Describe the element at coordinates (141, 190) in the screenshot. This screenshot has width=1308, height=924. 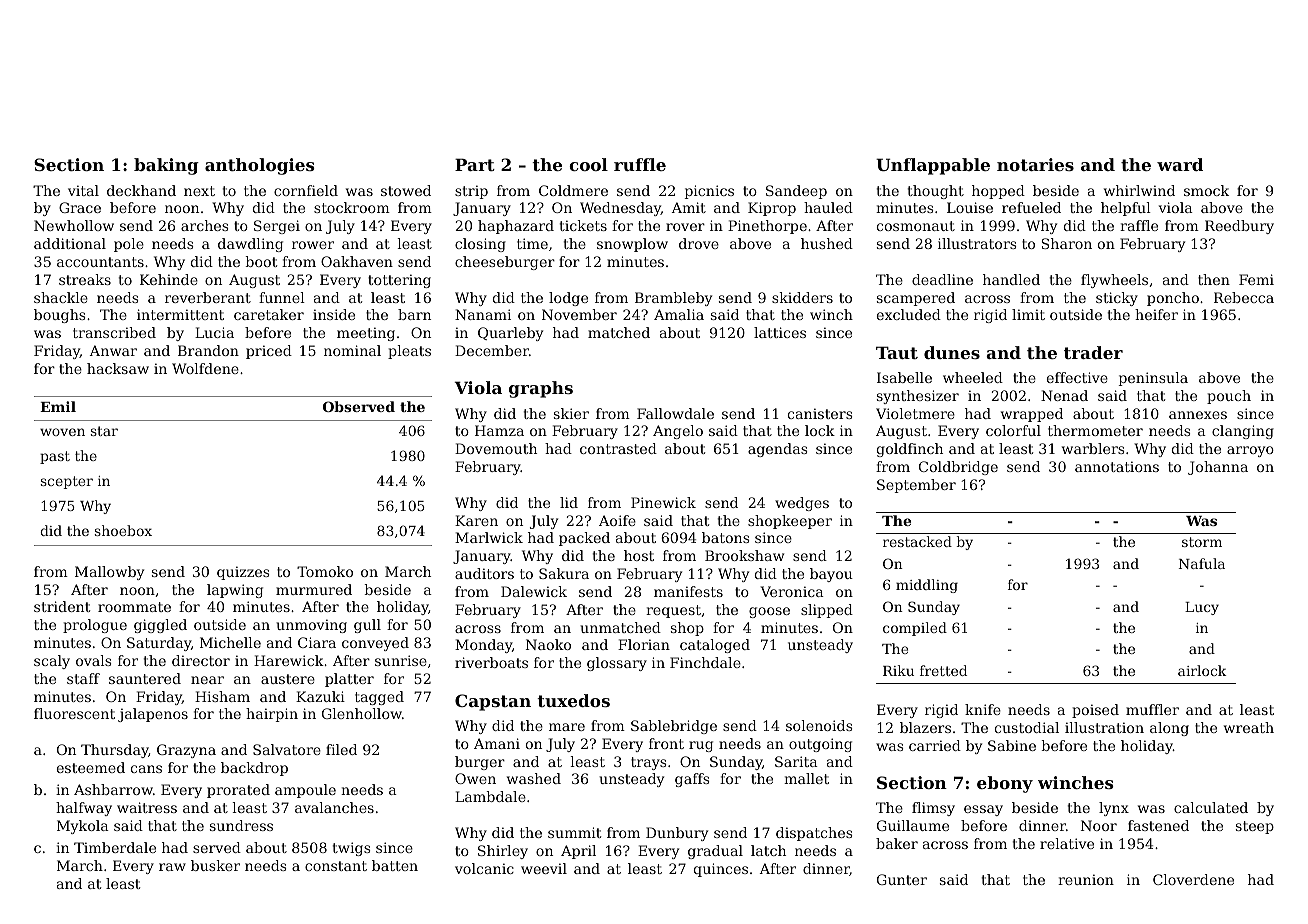
I see `deckhand` at that location.
